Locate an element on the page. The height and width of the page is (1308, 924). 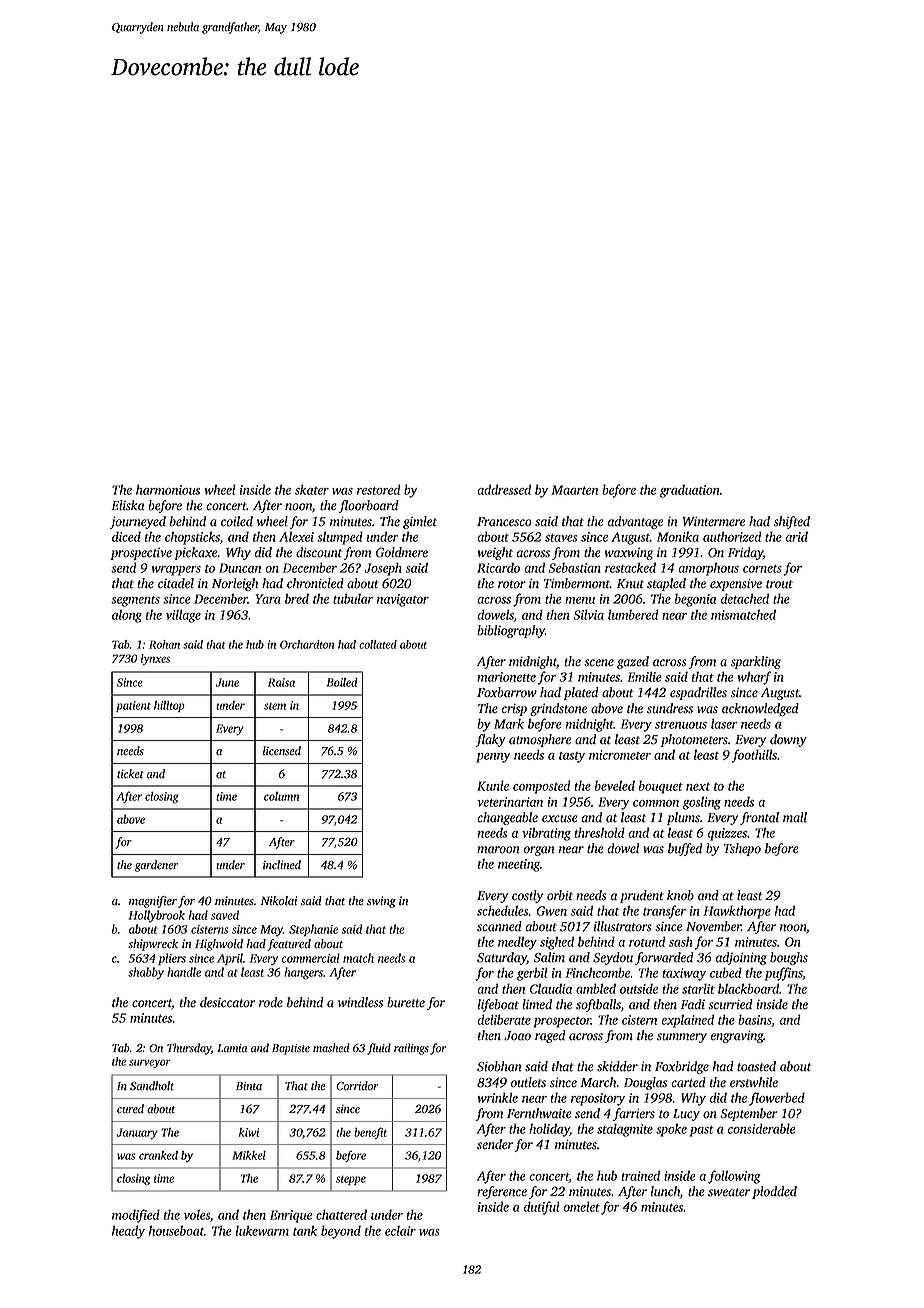
maroon is located at coordinates (498, 850).
